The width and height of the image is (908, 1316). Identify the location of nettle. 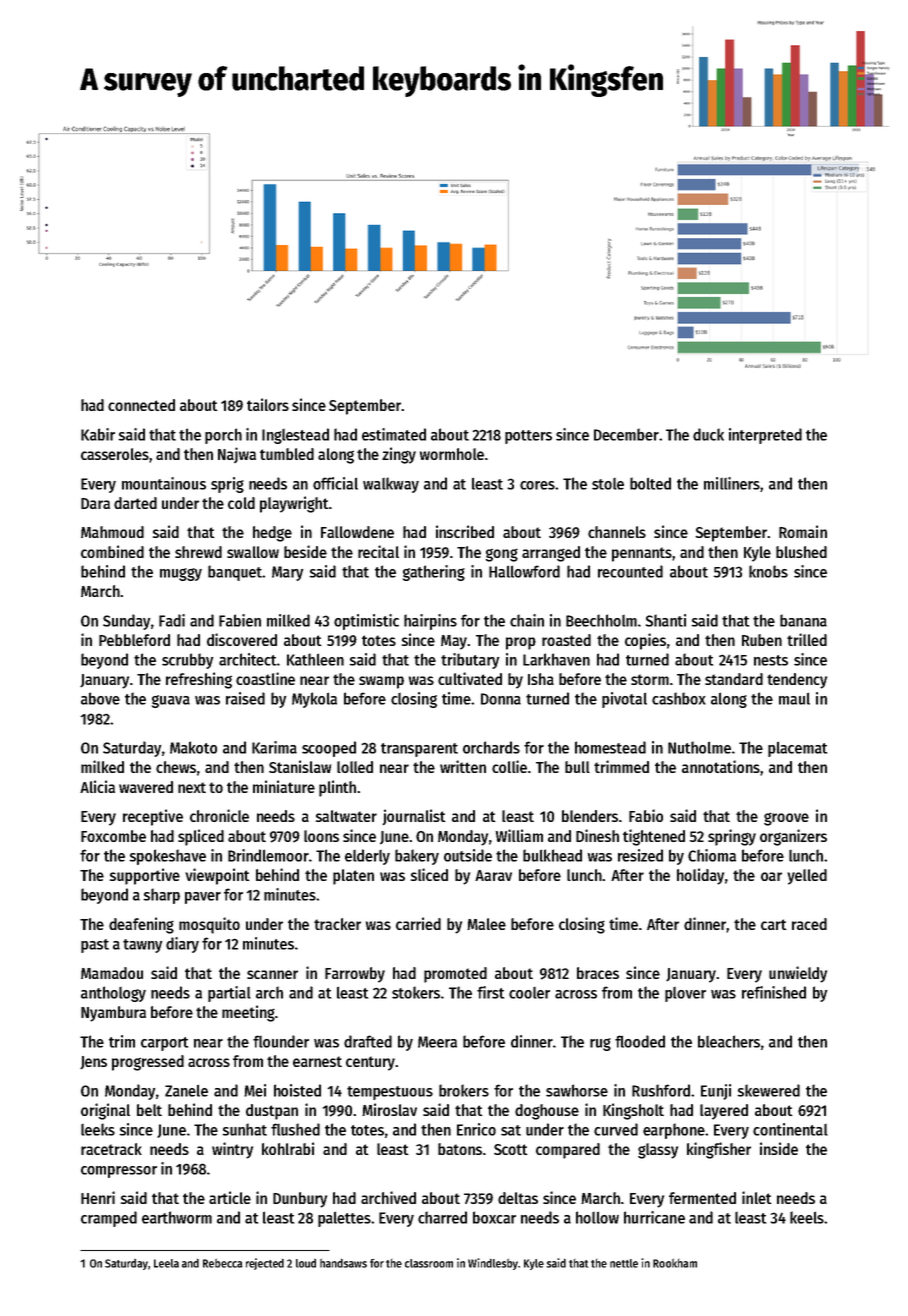
(624, 1263).
